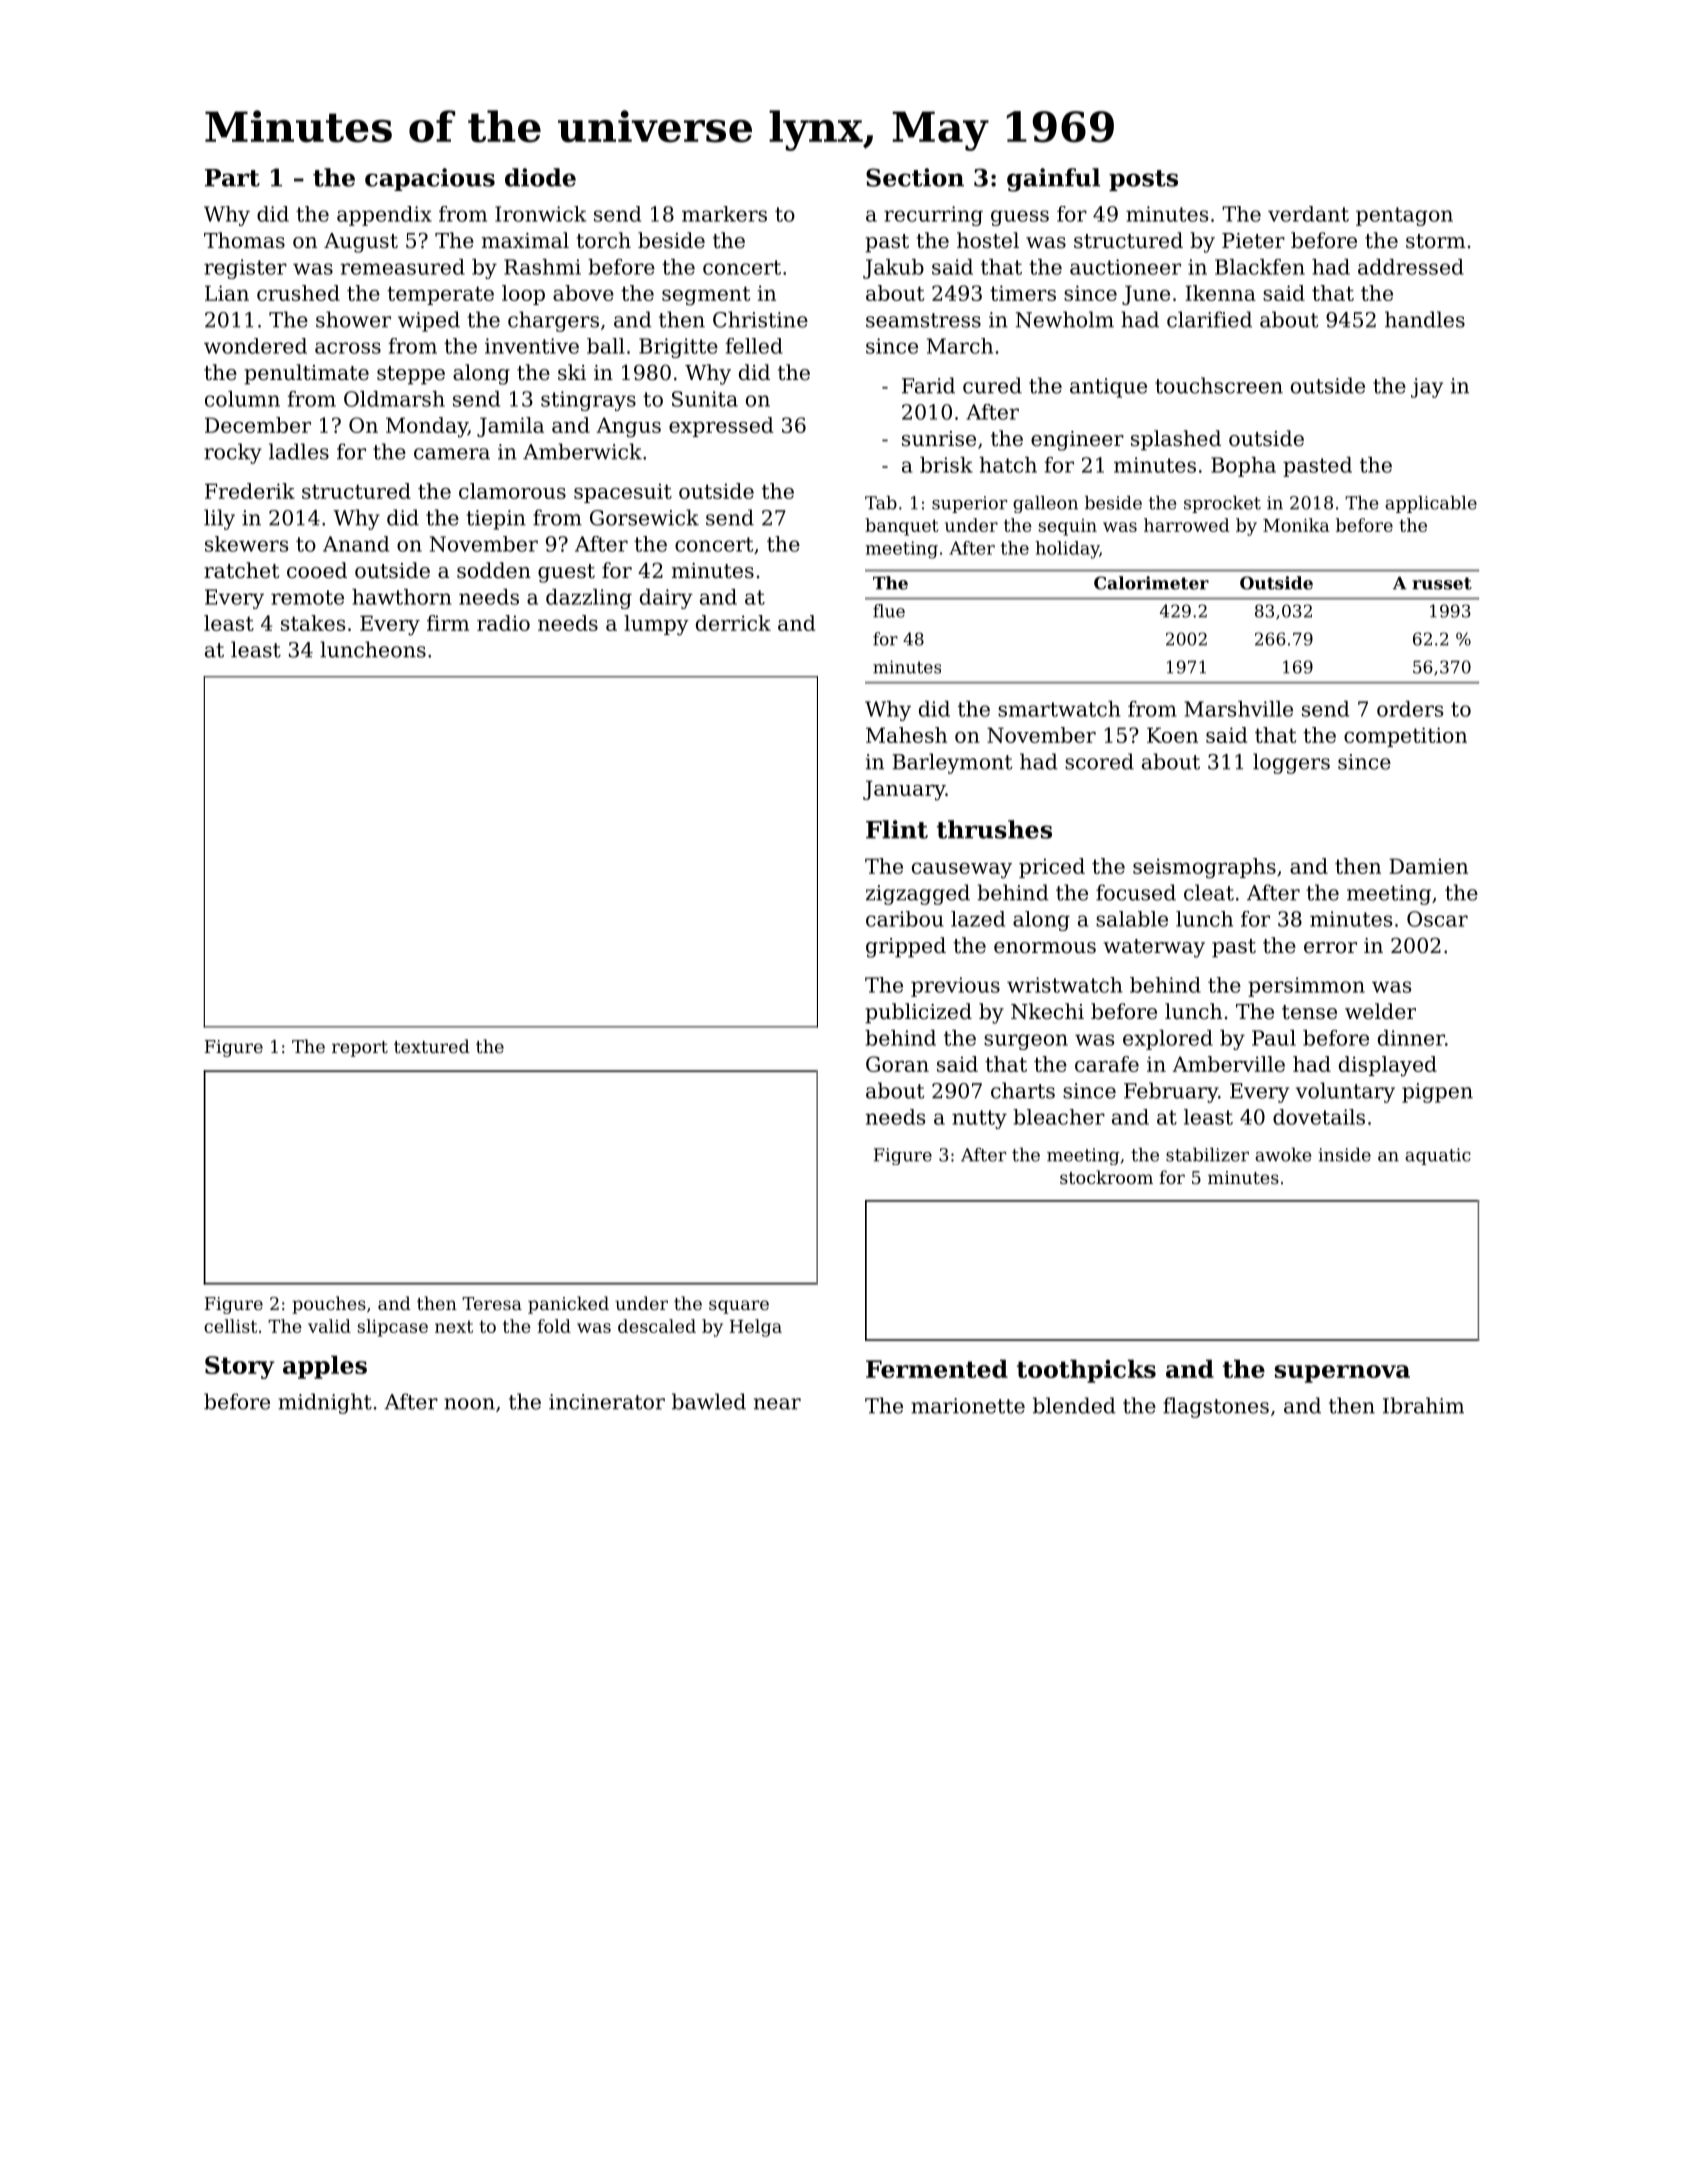 This screenshot has height=2178, width=1683. Describe the element at coordinates (992, 385) in the screenshot. I see `cured` at that location.
